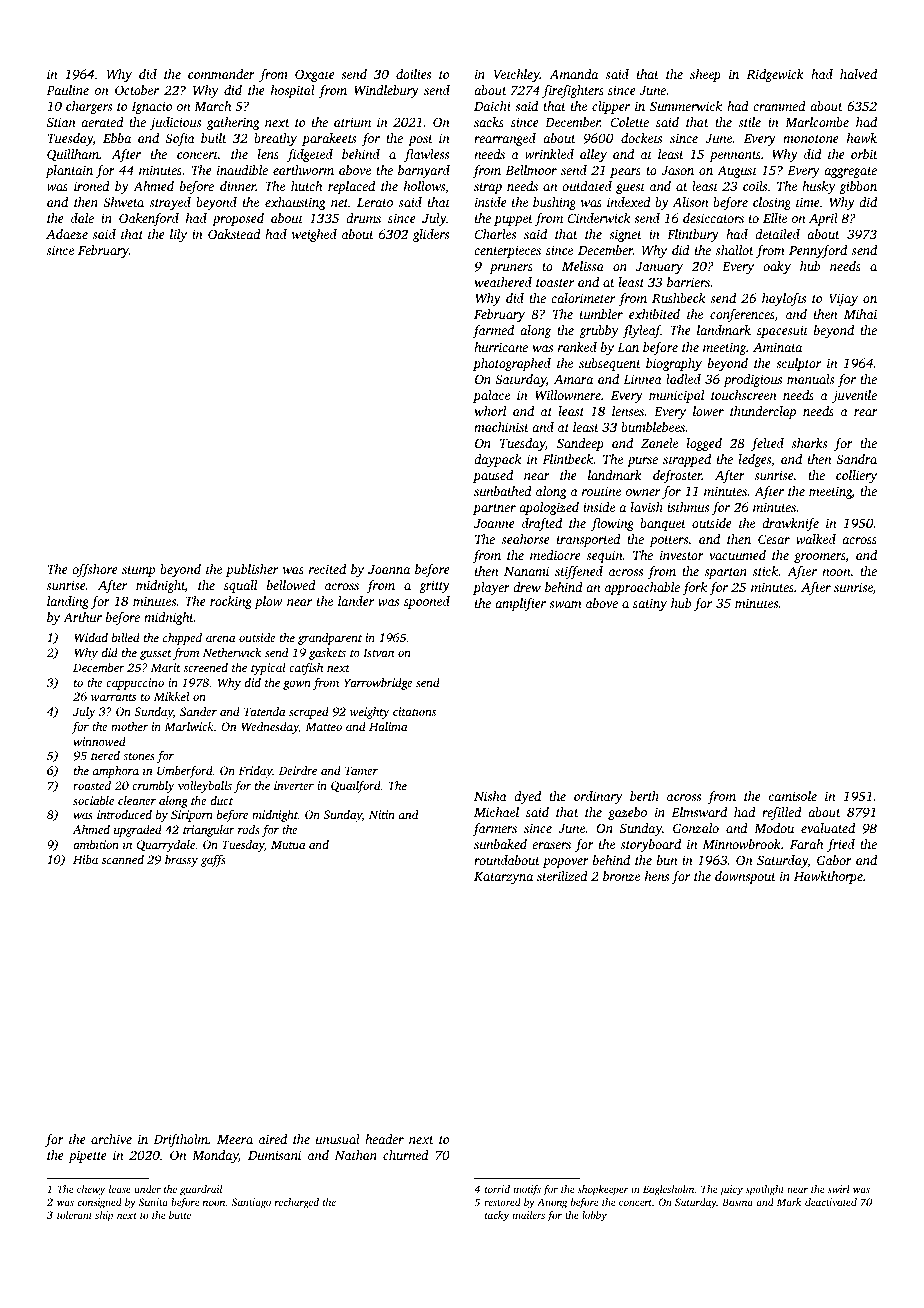 Image resolution: width=924 pixels, height=1308 pixels. I want to click on sterilized, so click(562, 876).
